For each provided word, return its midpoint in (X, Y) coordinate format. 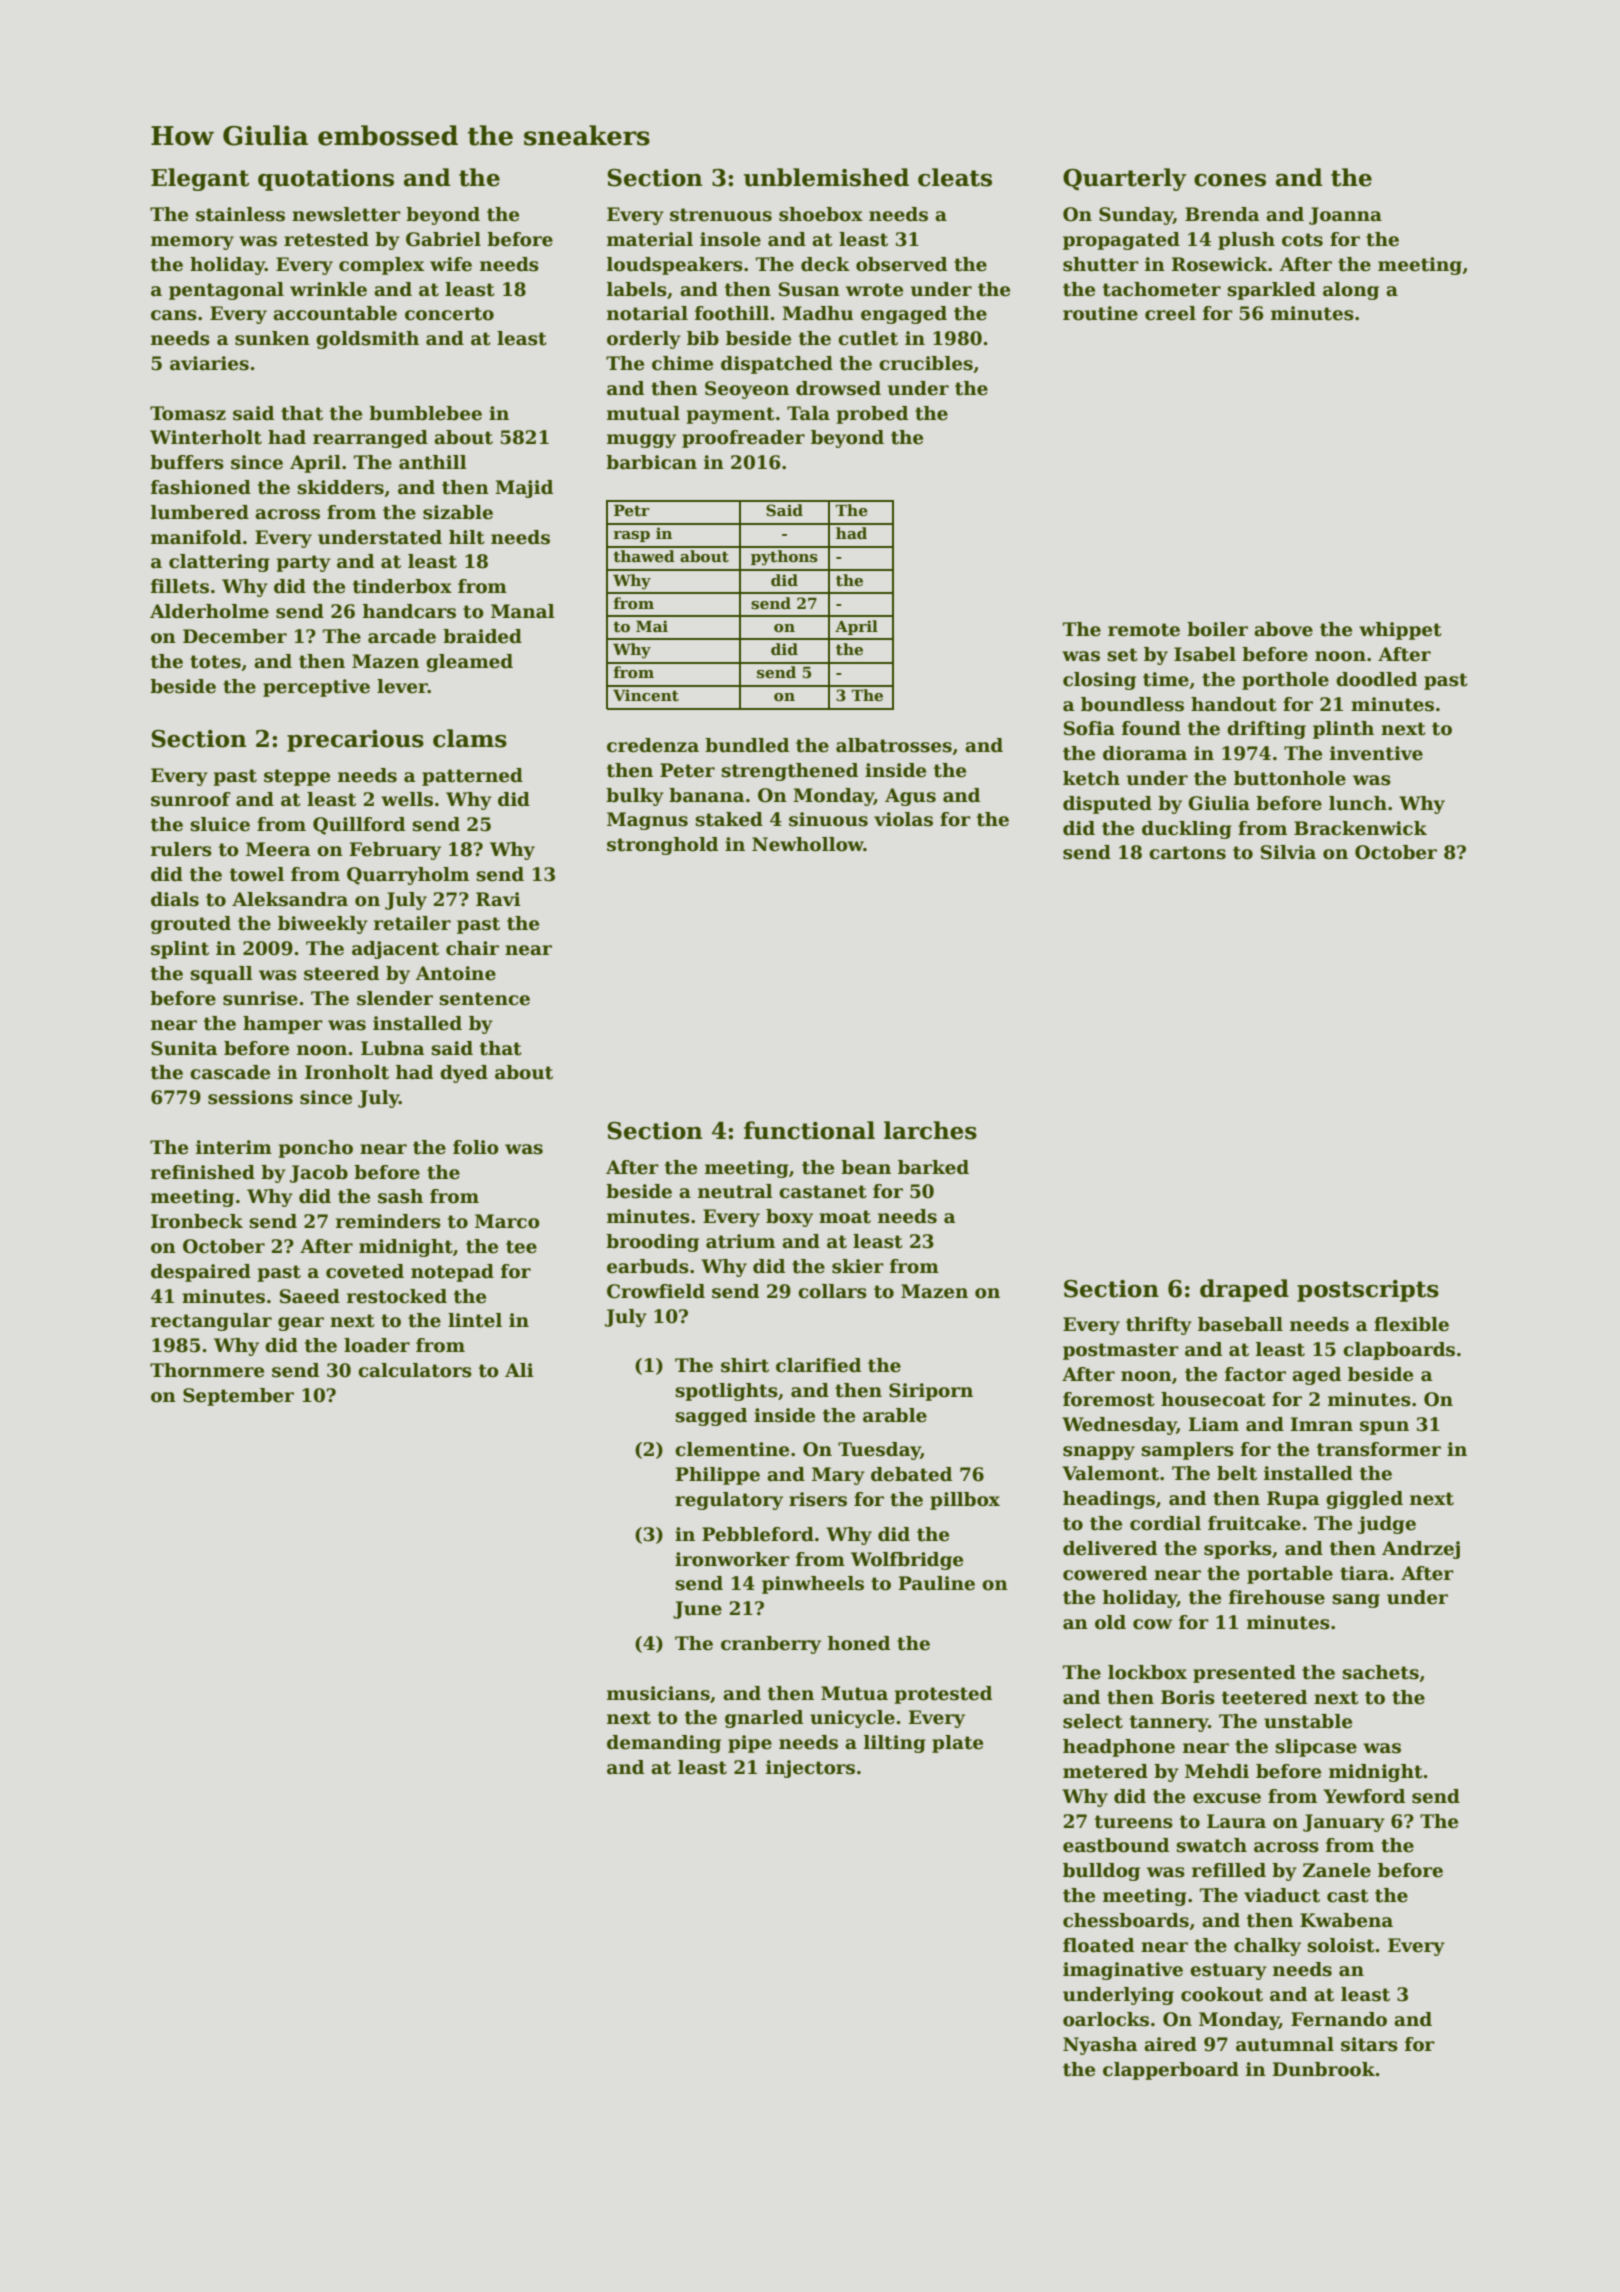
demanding (664, 1744)
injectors (810, 1769)
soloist (1341, 1945)
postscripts (1368, 1291)
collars (832, 1291)
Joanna (1345, 216)
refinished (203, 1172)
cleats (955, 177)
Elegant (200, 179)
